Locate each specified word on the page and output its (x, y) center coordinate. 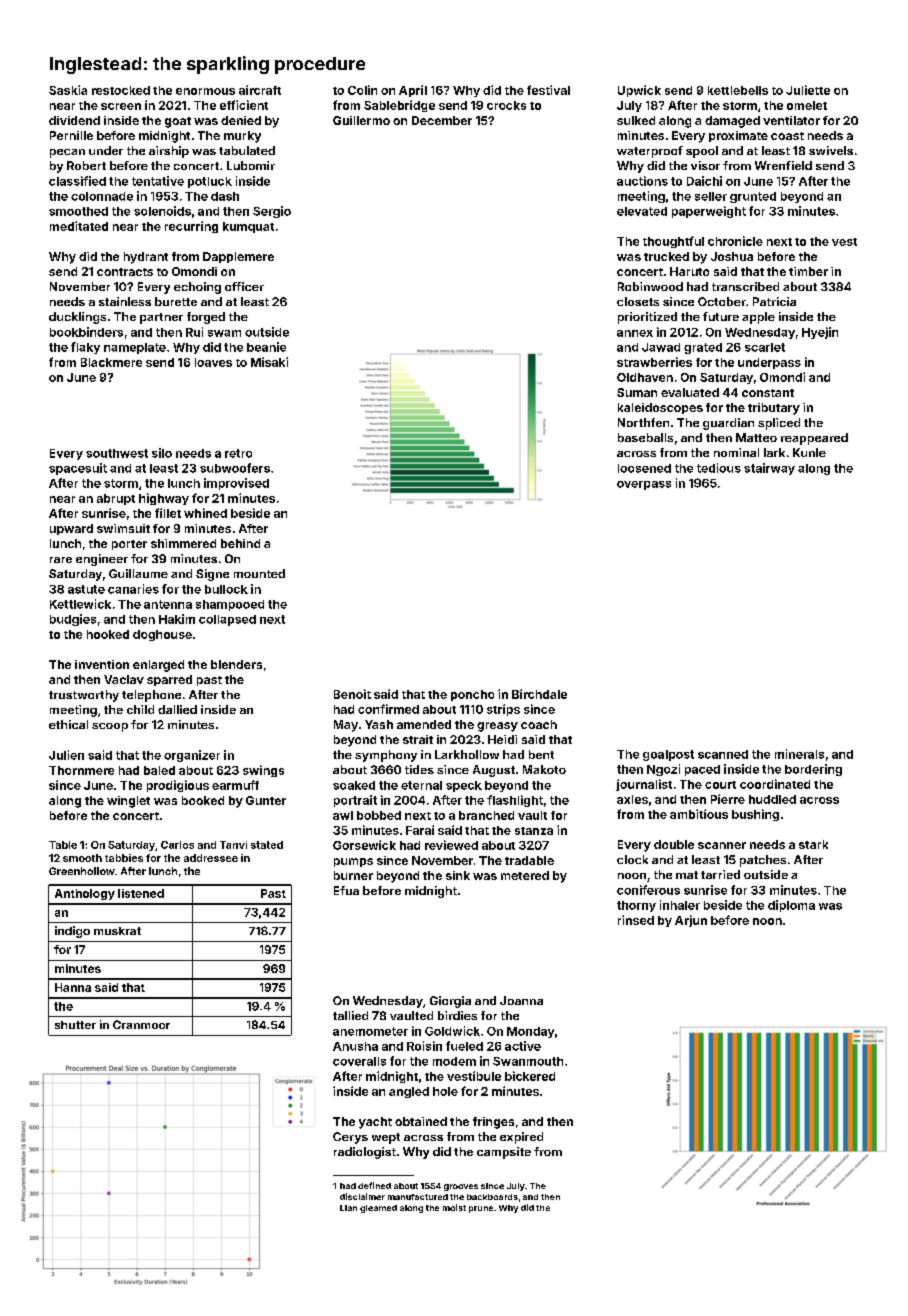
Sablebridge (399, 106)
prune (481, 1209)
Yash (379, 724)
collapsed (227, 620)
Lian (348, 1208)
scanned (723, 754)
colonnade (102, 196)
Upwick (639, 91)
